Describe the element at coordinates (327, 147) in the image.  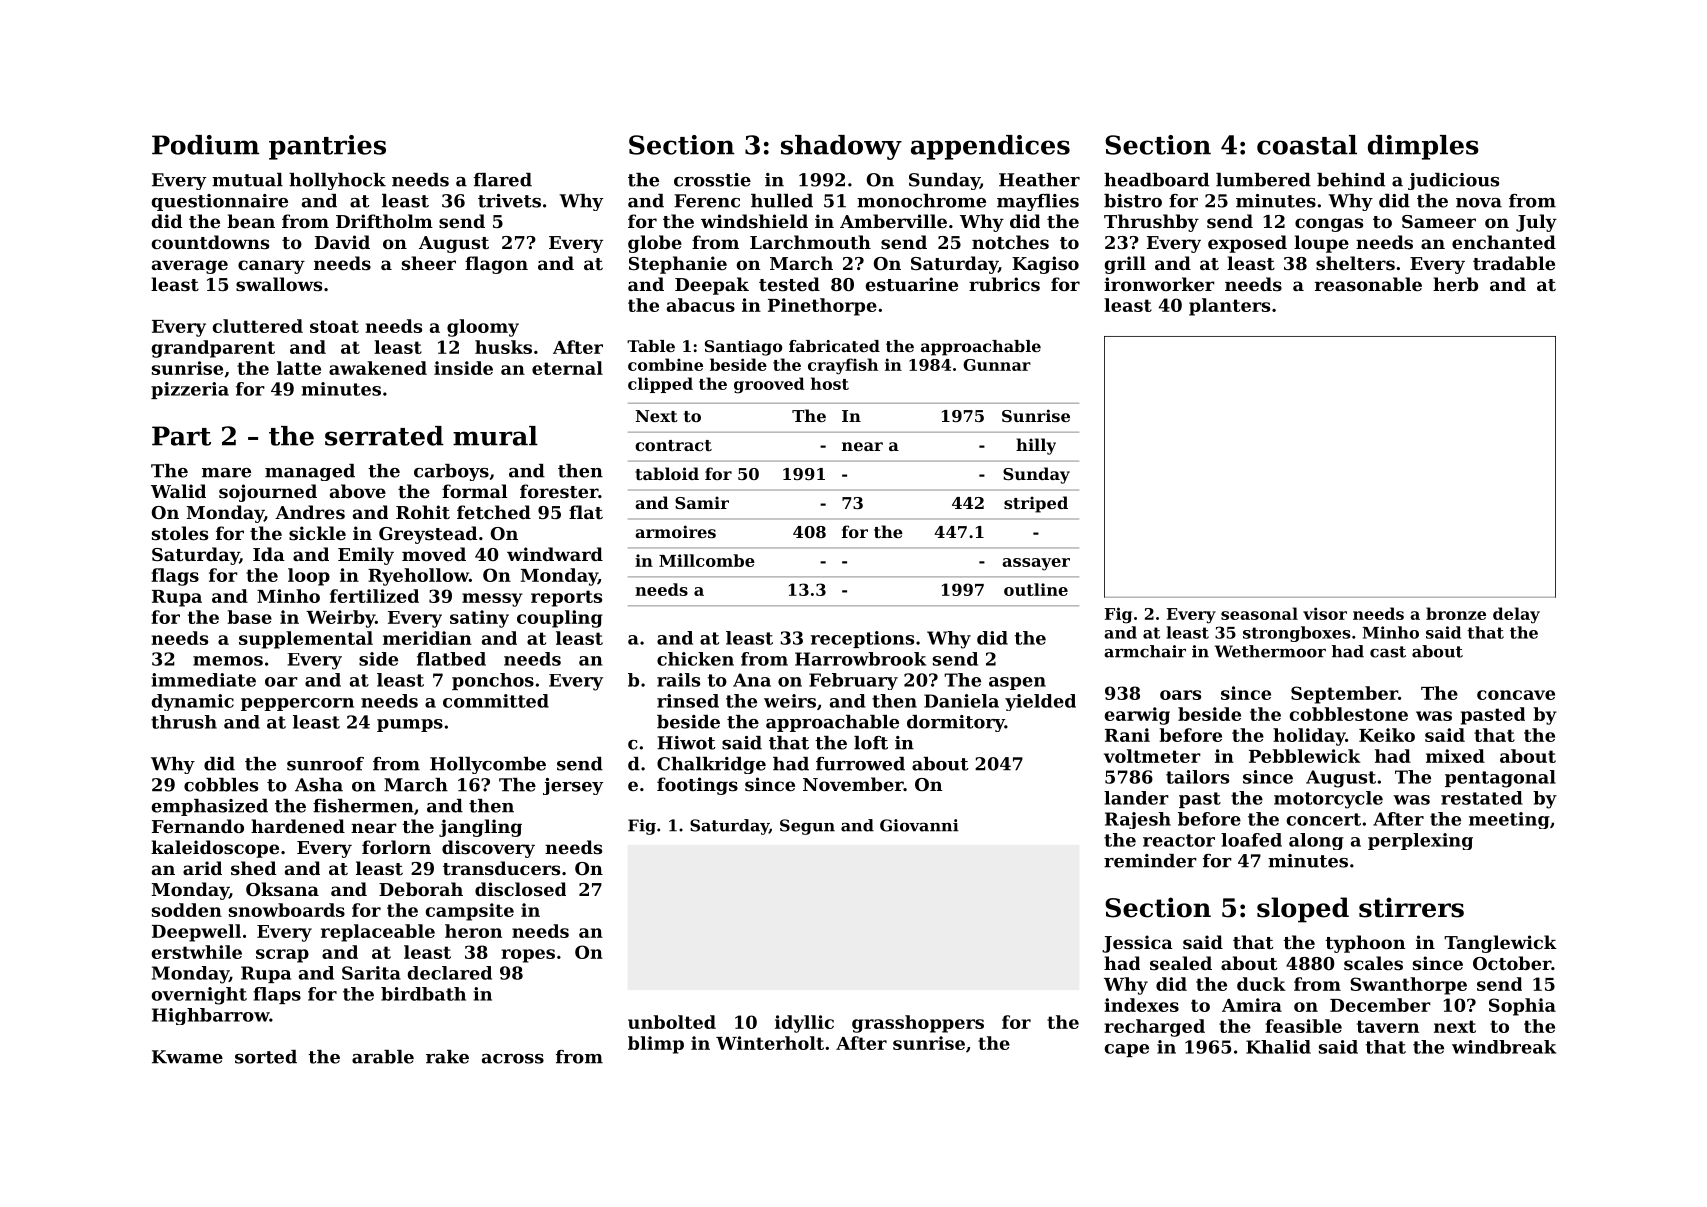
I see `pantries` at that location.
